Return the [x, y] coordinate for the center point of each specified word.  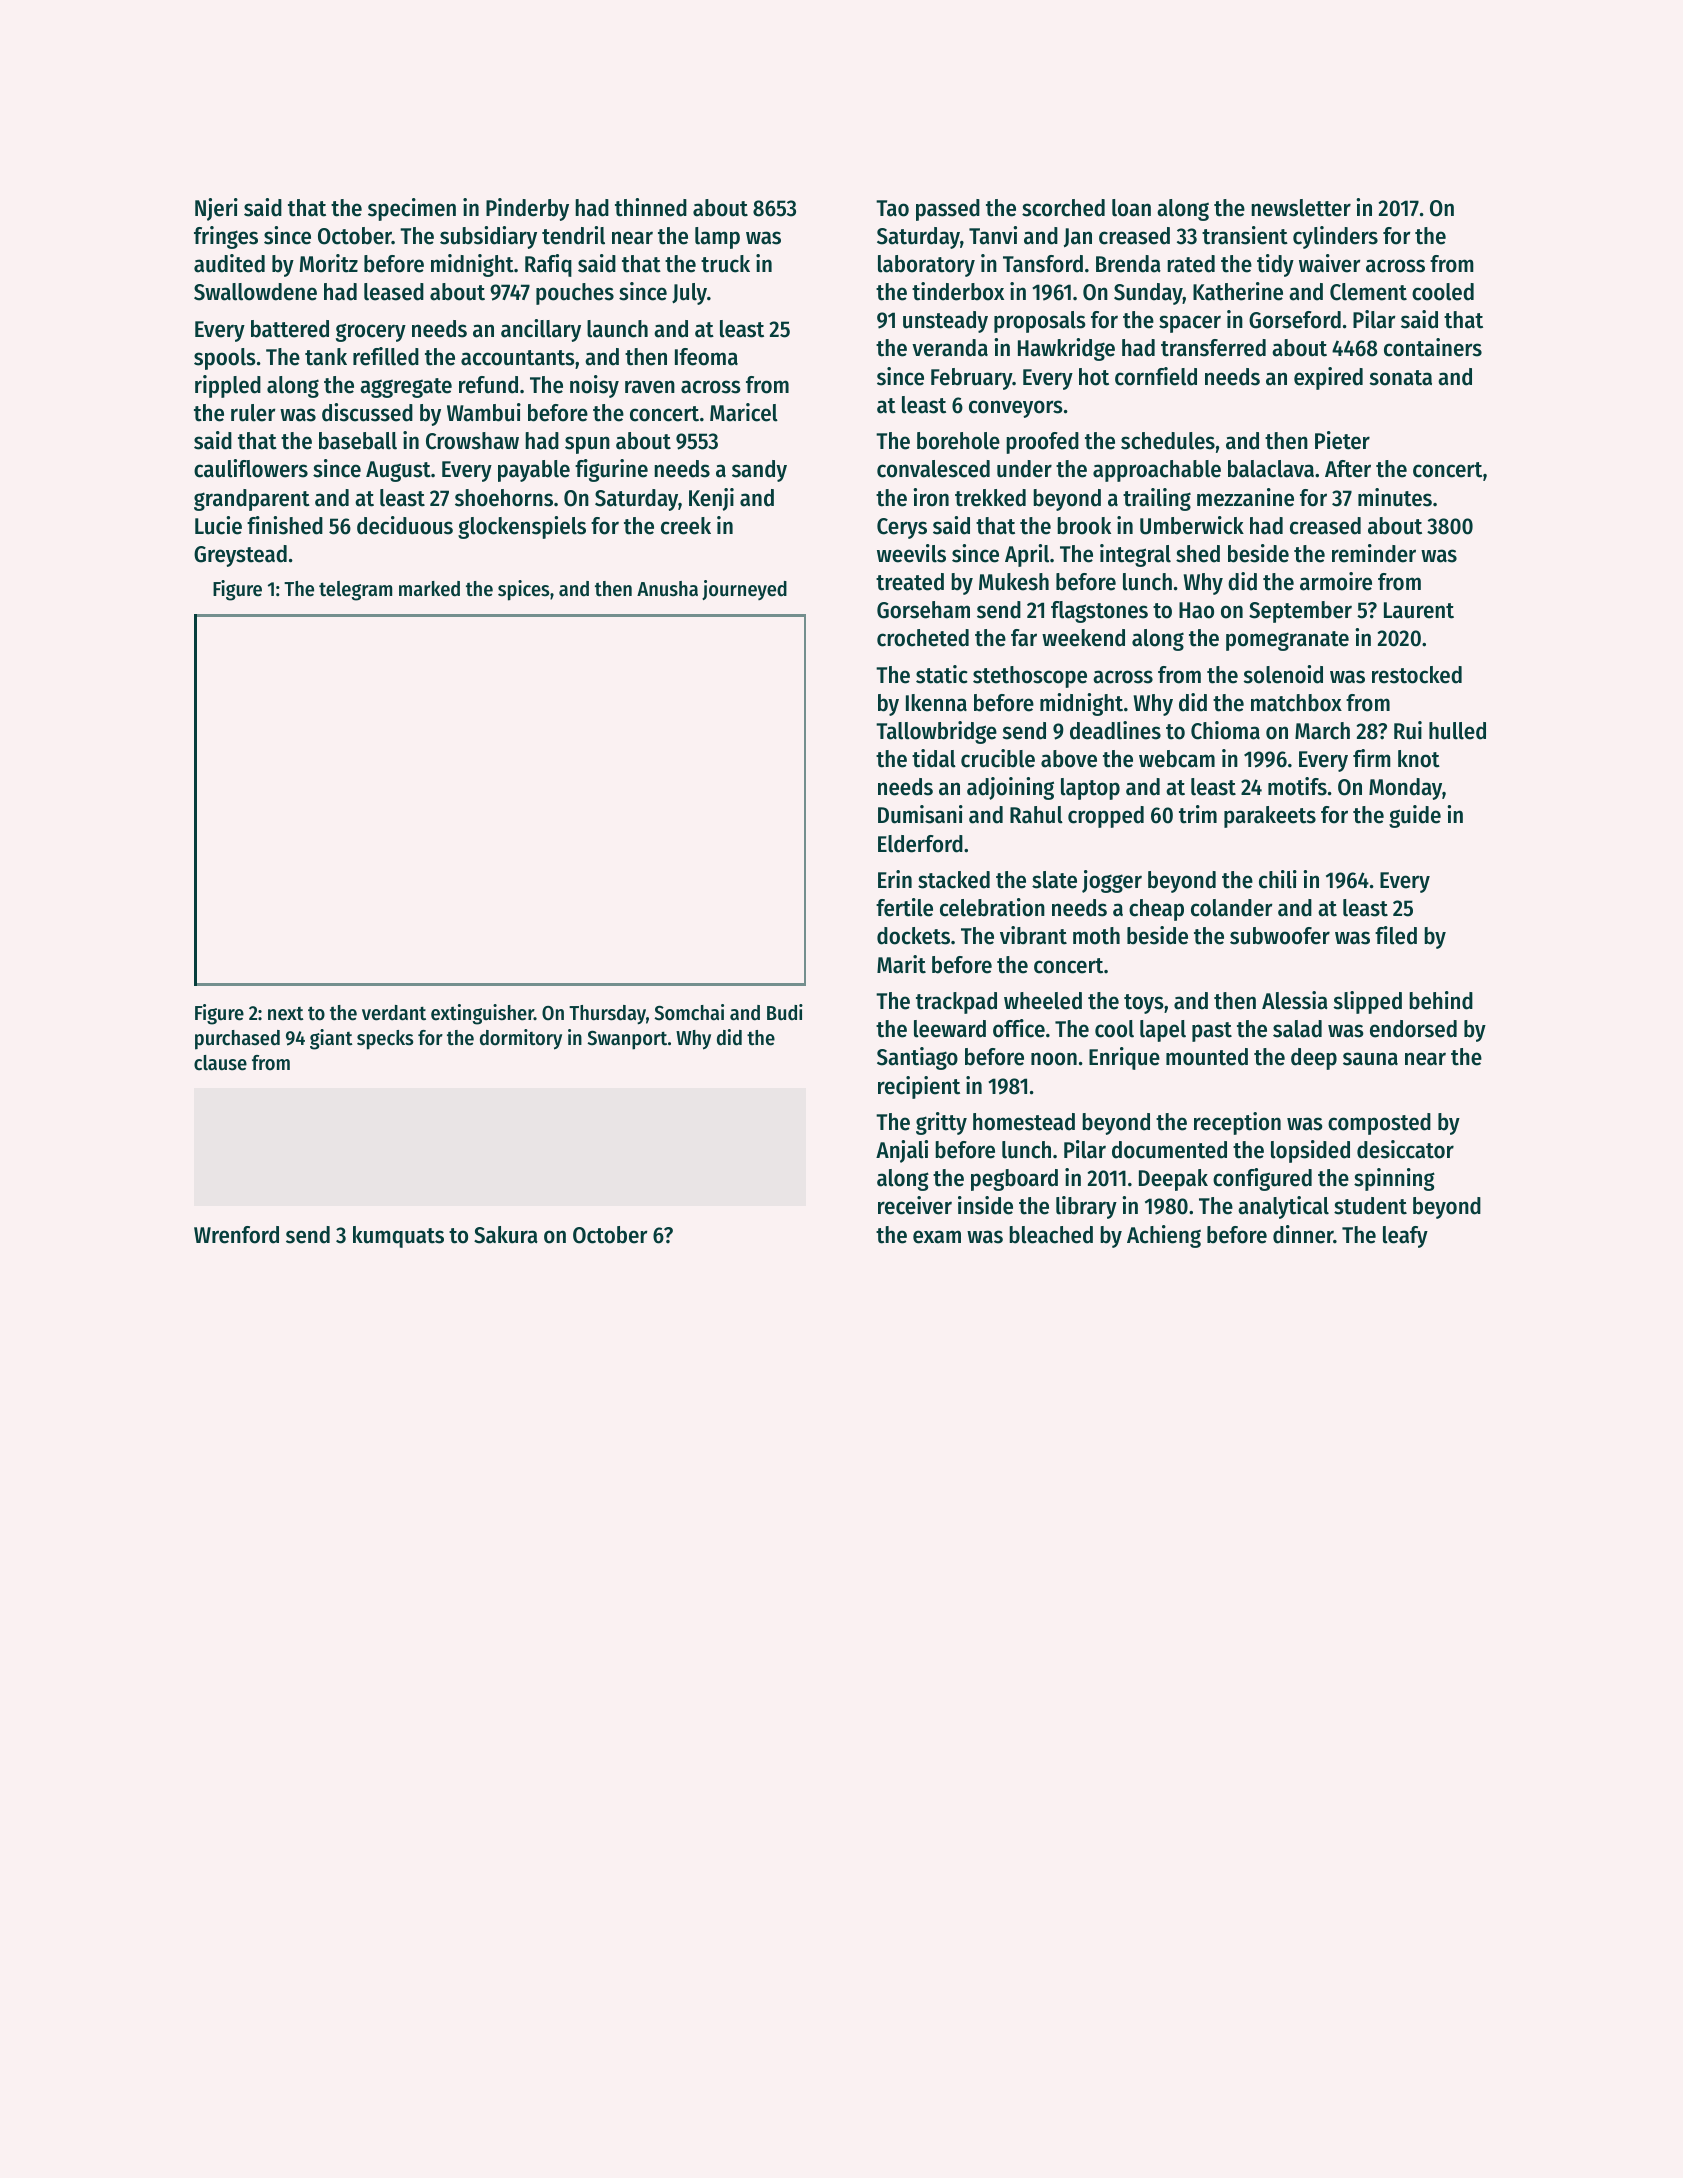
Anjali [902, 1151]
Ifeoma [706, 357]
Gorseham [923, 610]
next [286, 1014]
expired [1328, 378]
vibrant [1033, 935]
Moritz [328, 263]
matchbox [1296, 703]
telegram [355, 591]
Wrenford [236, 1235]
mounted [1207, 1057]
